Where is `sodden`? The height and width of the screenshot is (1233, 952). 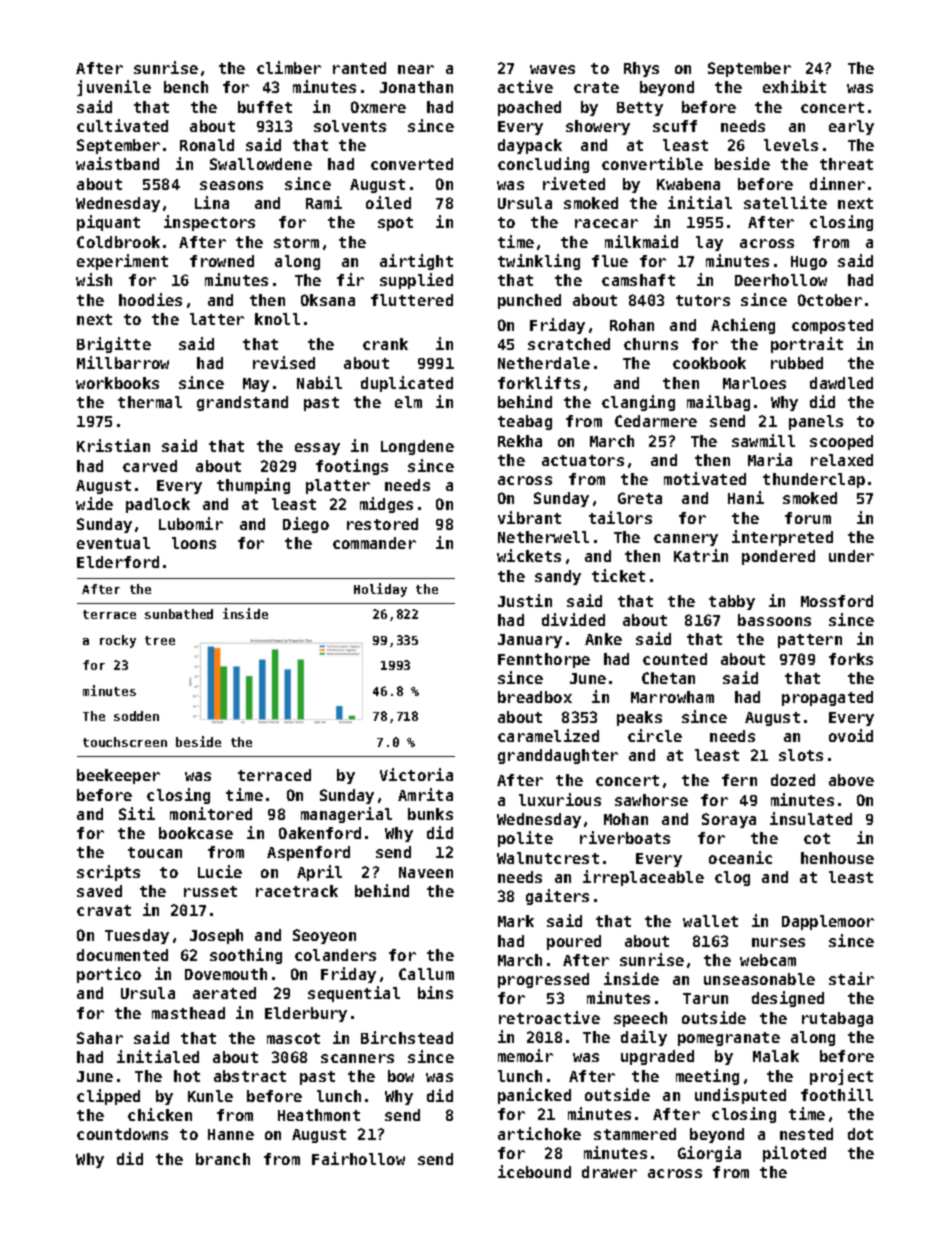
sodden is located at coordinates (136, 716).
